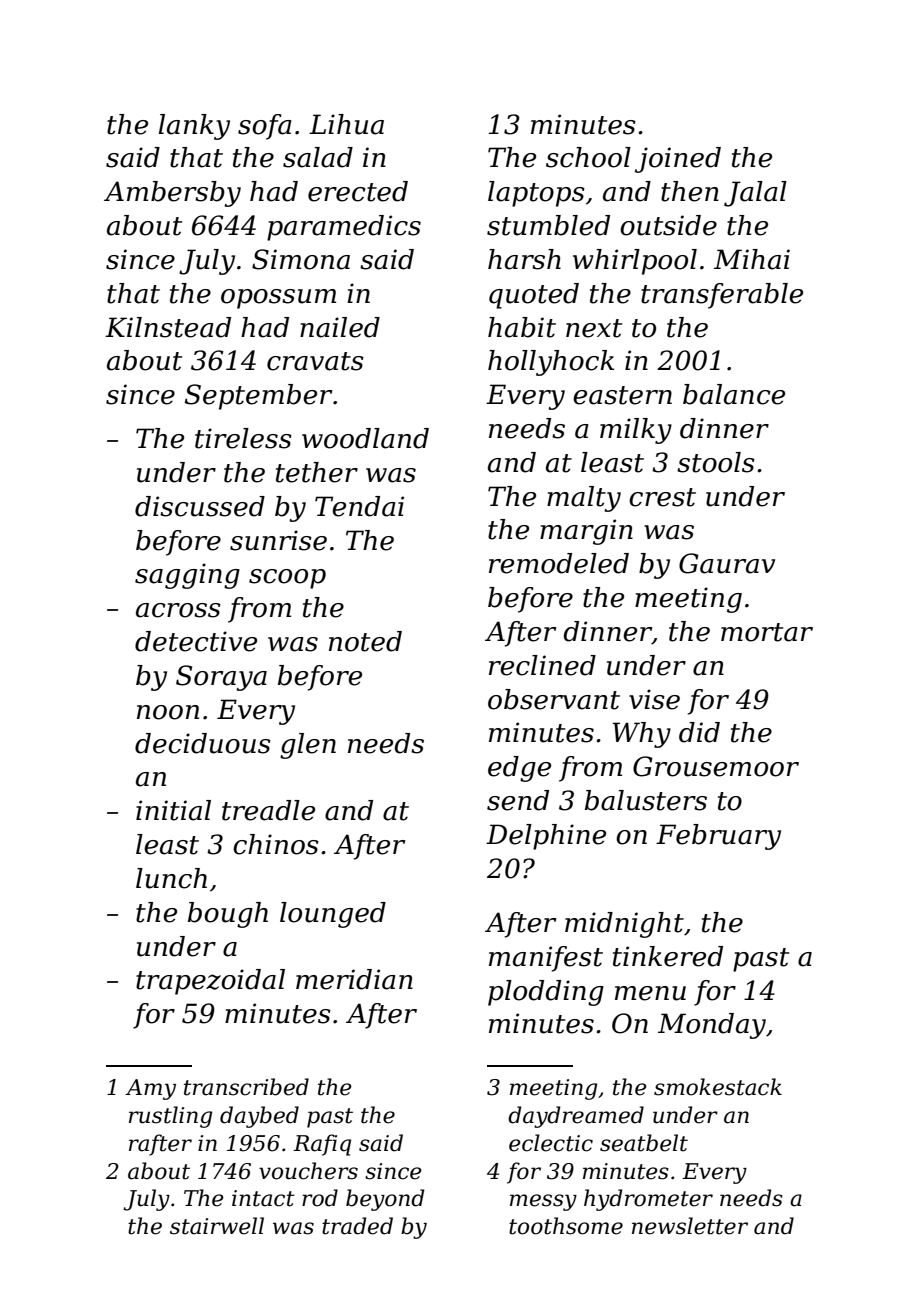 The width and height of the screenshot is (924, 1311). I want to click on February, so click(718, 837).
